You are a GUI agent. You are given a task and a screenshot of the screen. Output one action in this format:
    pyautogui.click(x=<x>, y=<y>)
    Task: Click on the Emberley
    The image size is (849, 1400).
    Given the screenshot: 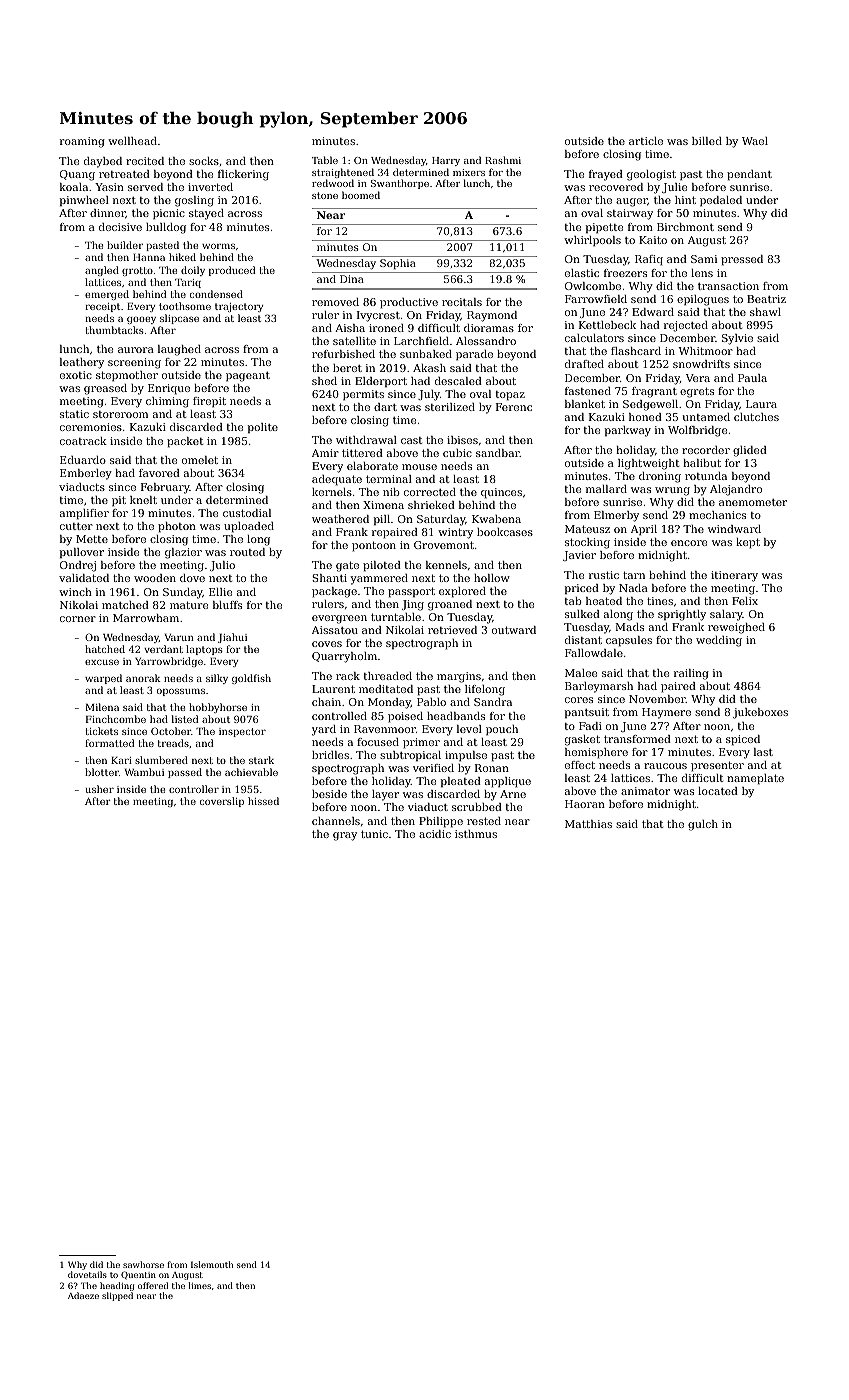 What is the action you would take?
    pyautogui.click(x=86, y=474)
